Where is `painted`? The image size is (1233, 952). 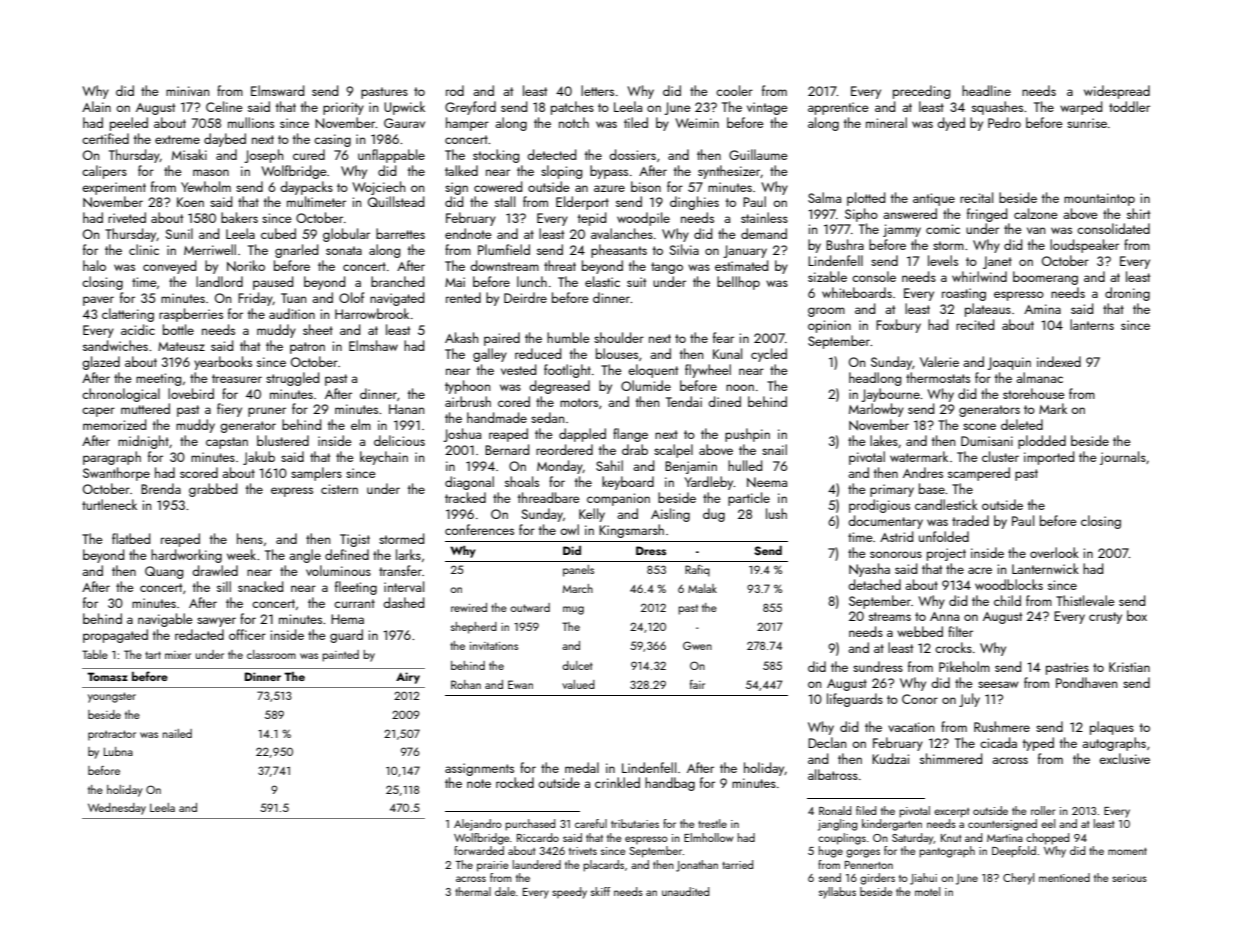
painted is located at coordinates (340, 656).
